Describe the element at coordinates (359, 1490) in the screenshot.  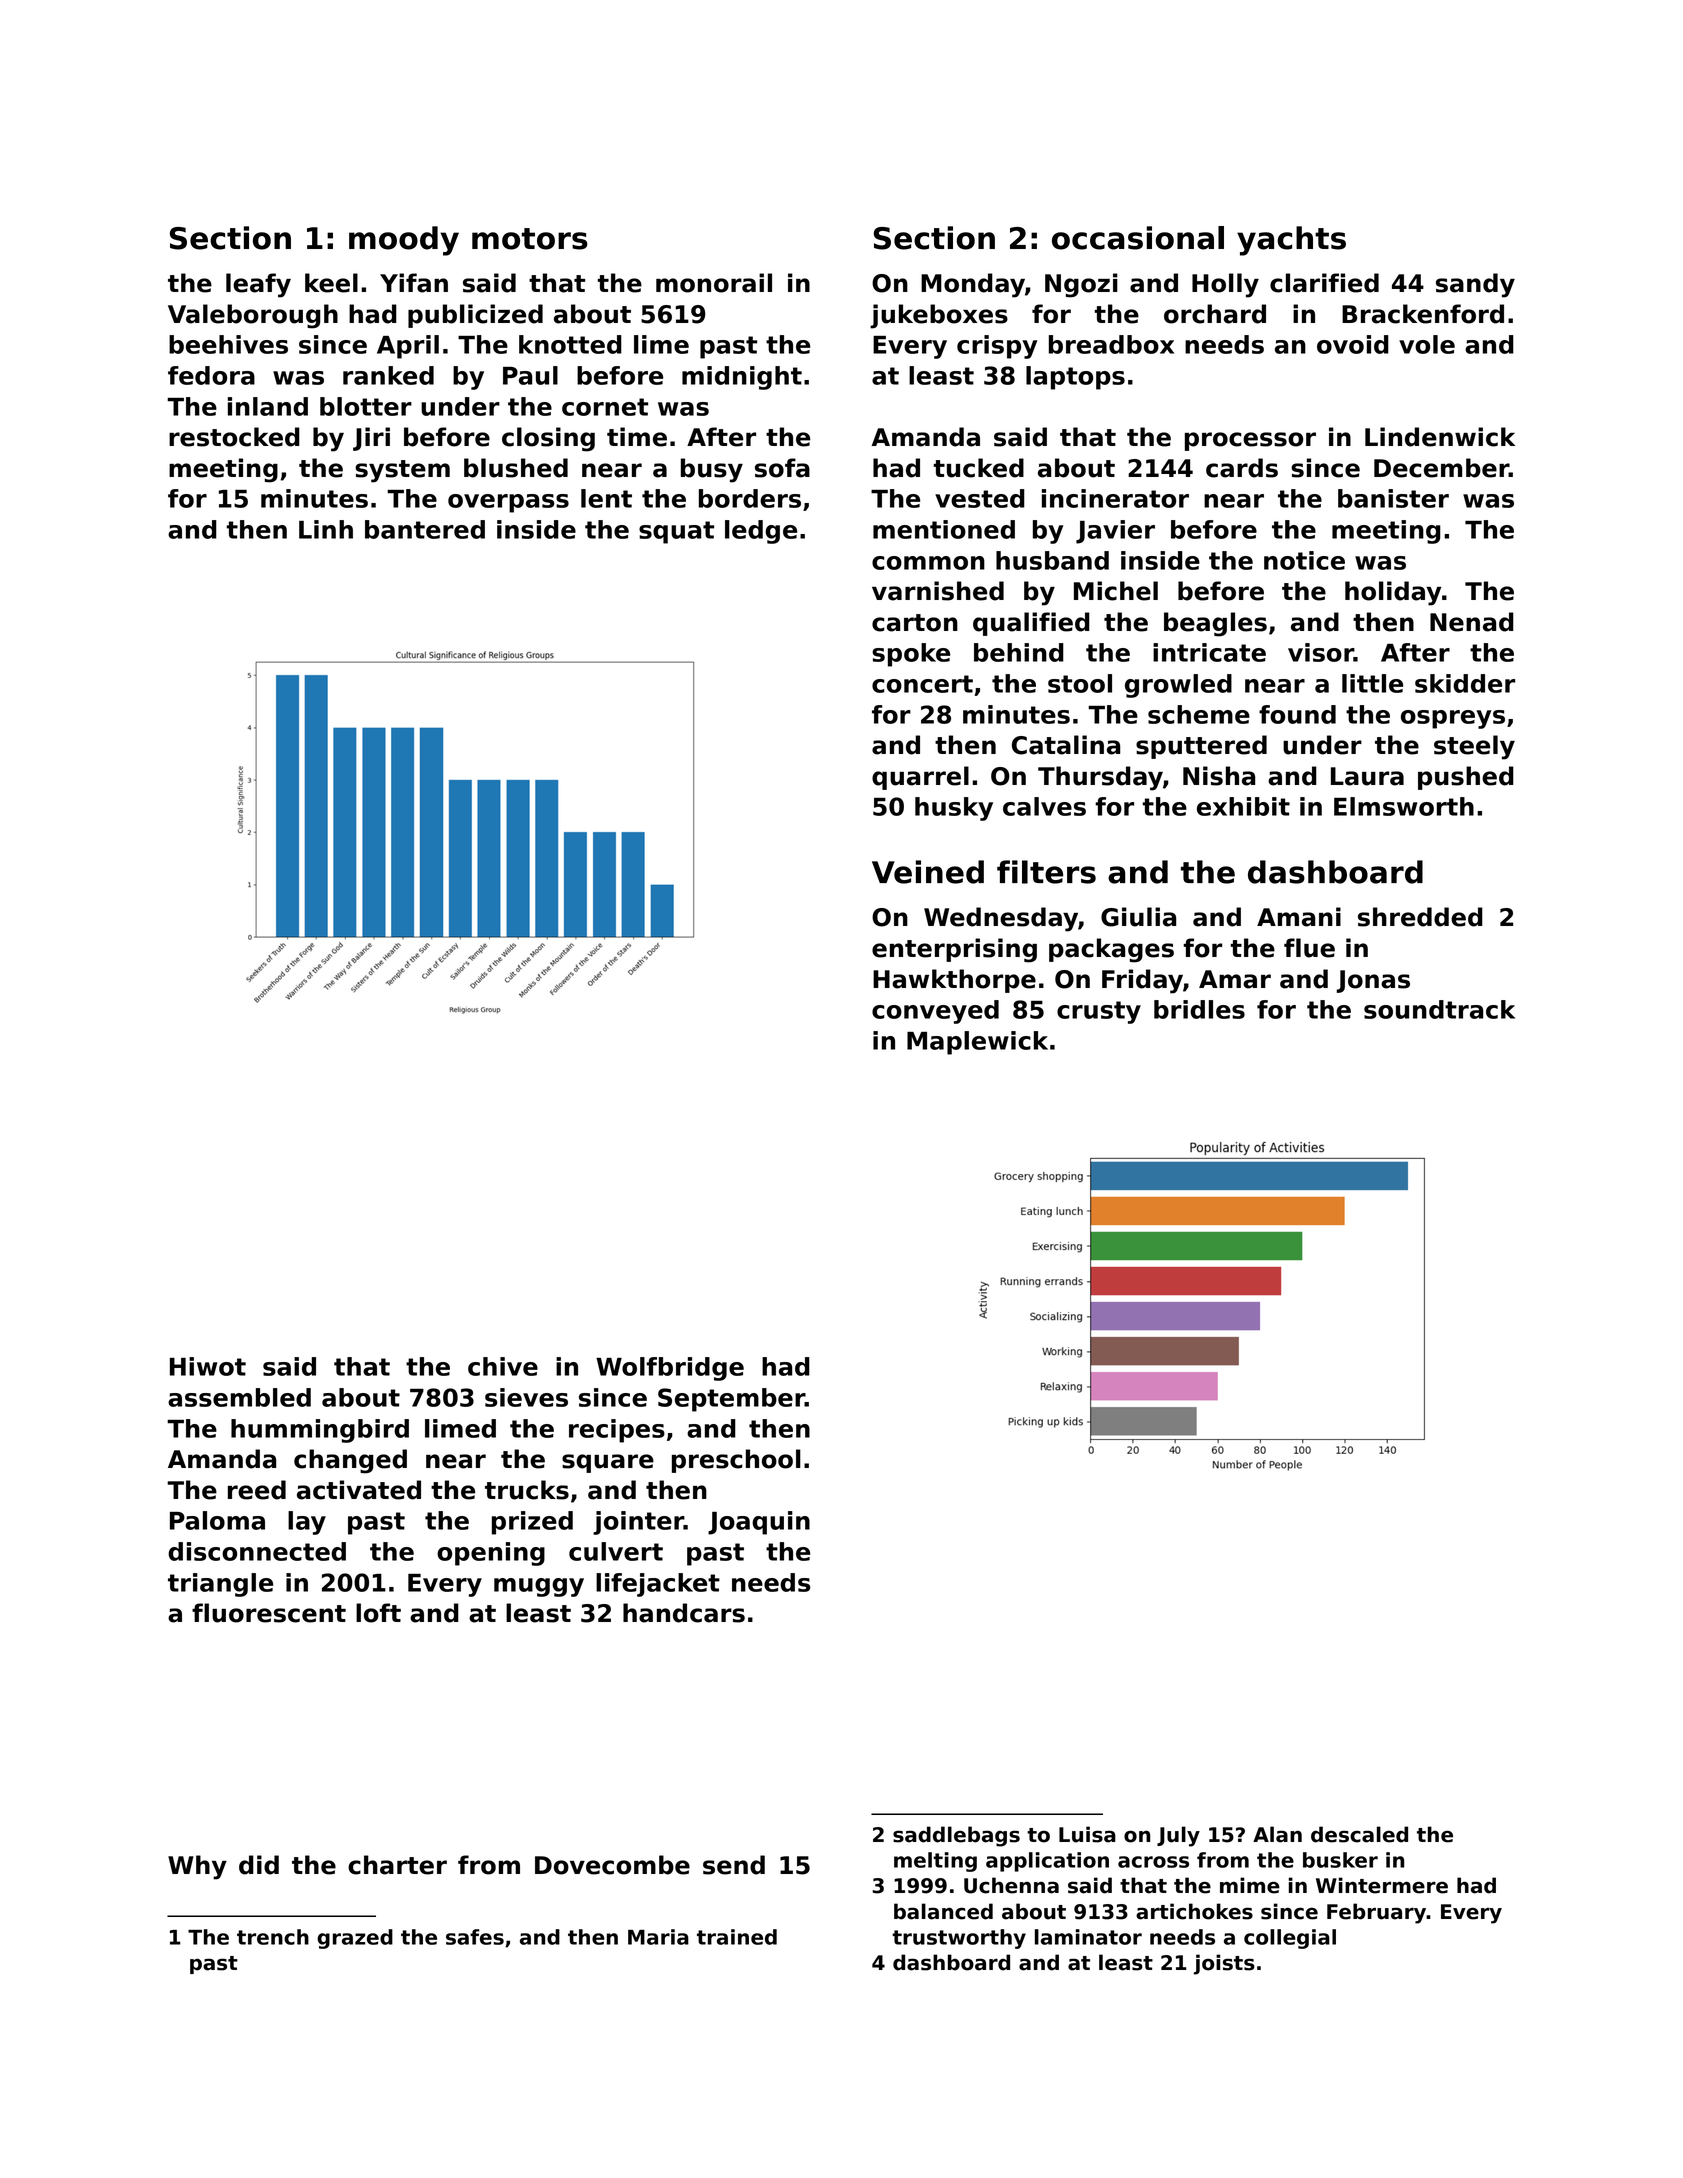
I see `activated` at that location.
